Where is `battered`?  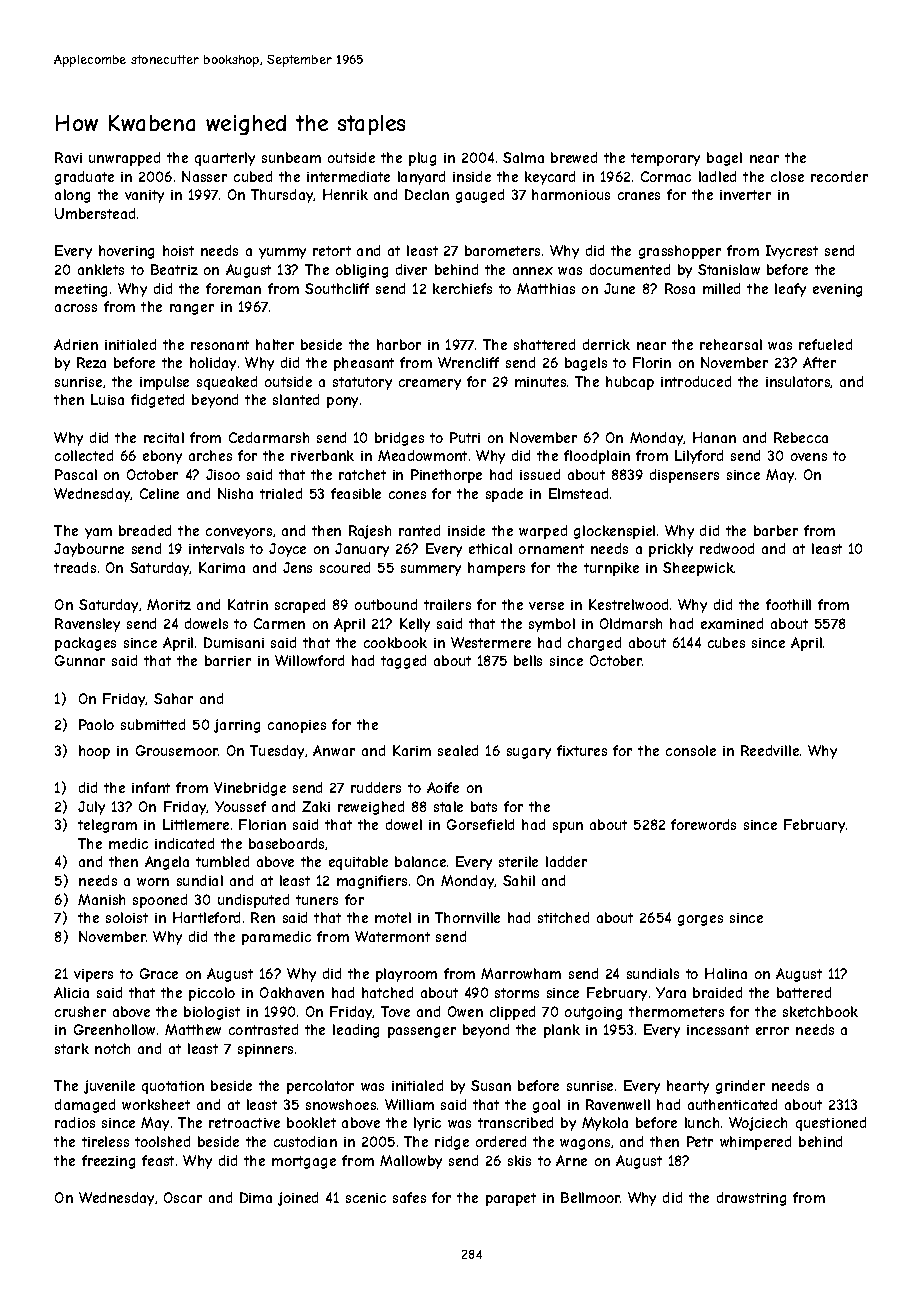 battered is located at coordinates (804, 992).
